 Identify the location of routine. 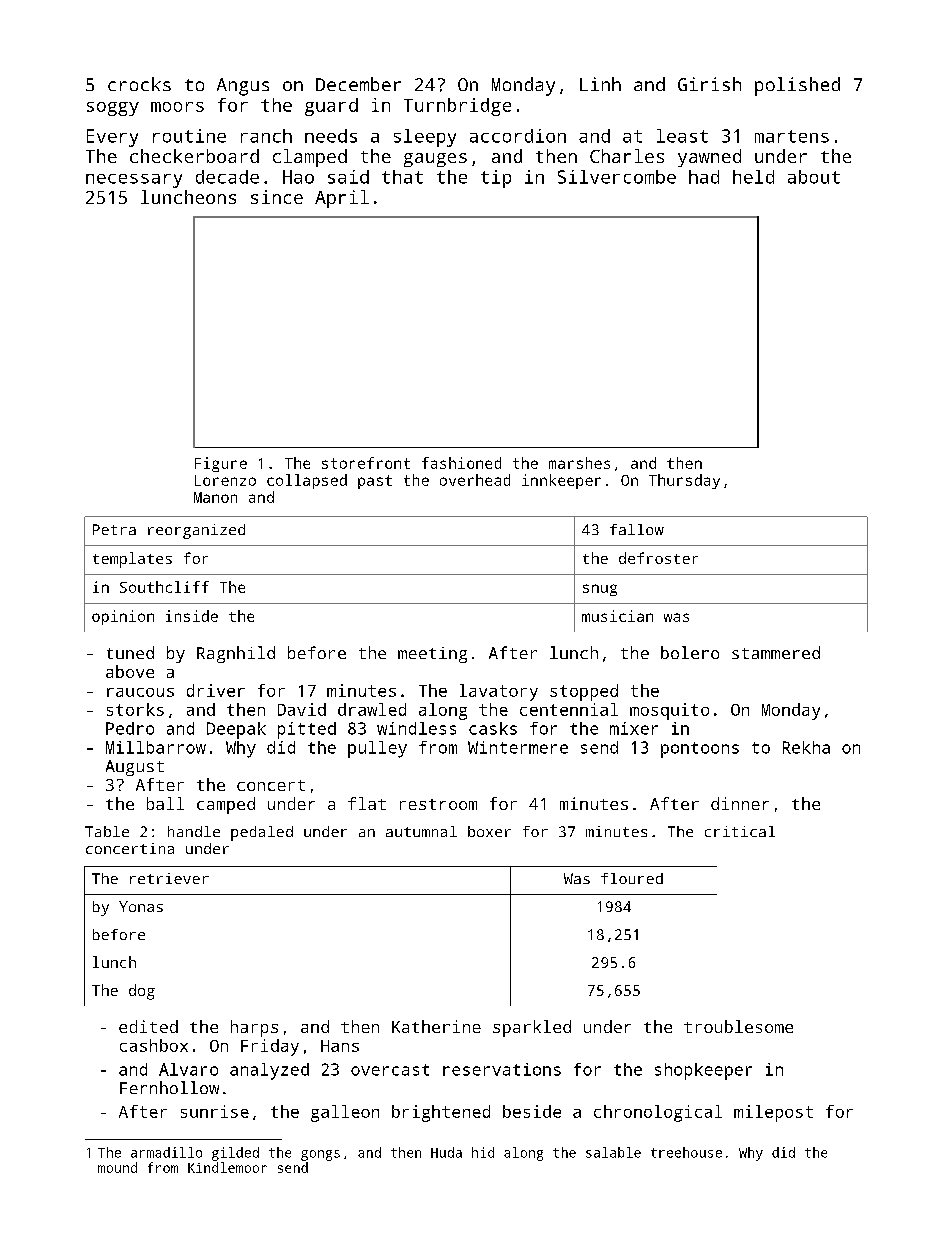
(189, 136).
